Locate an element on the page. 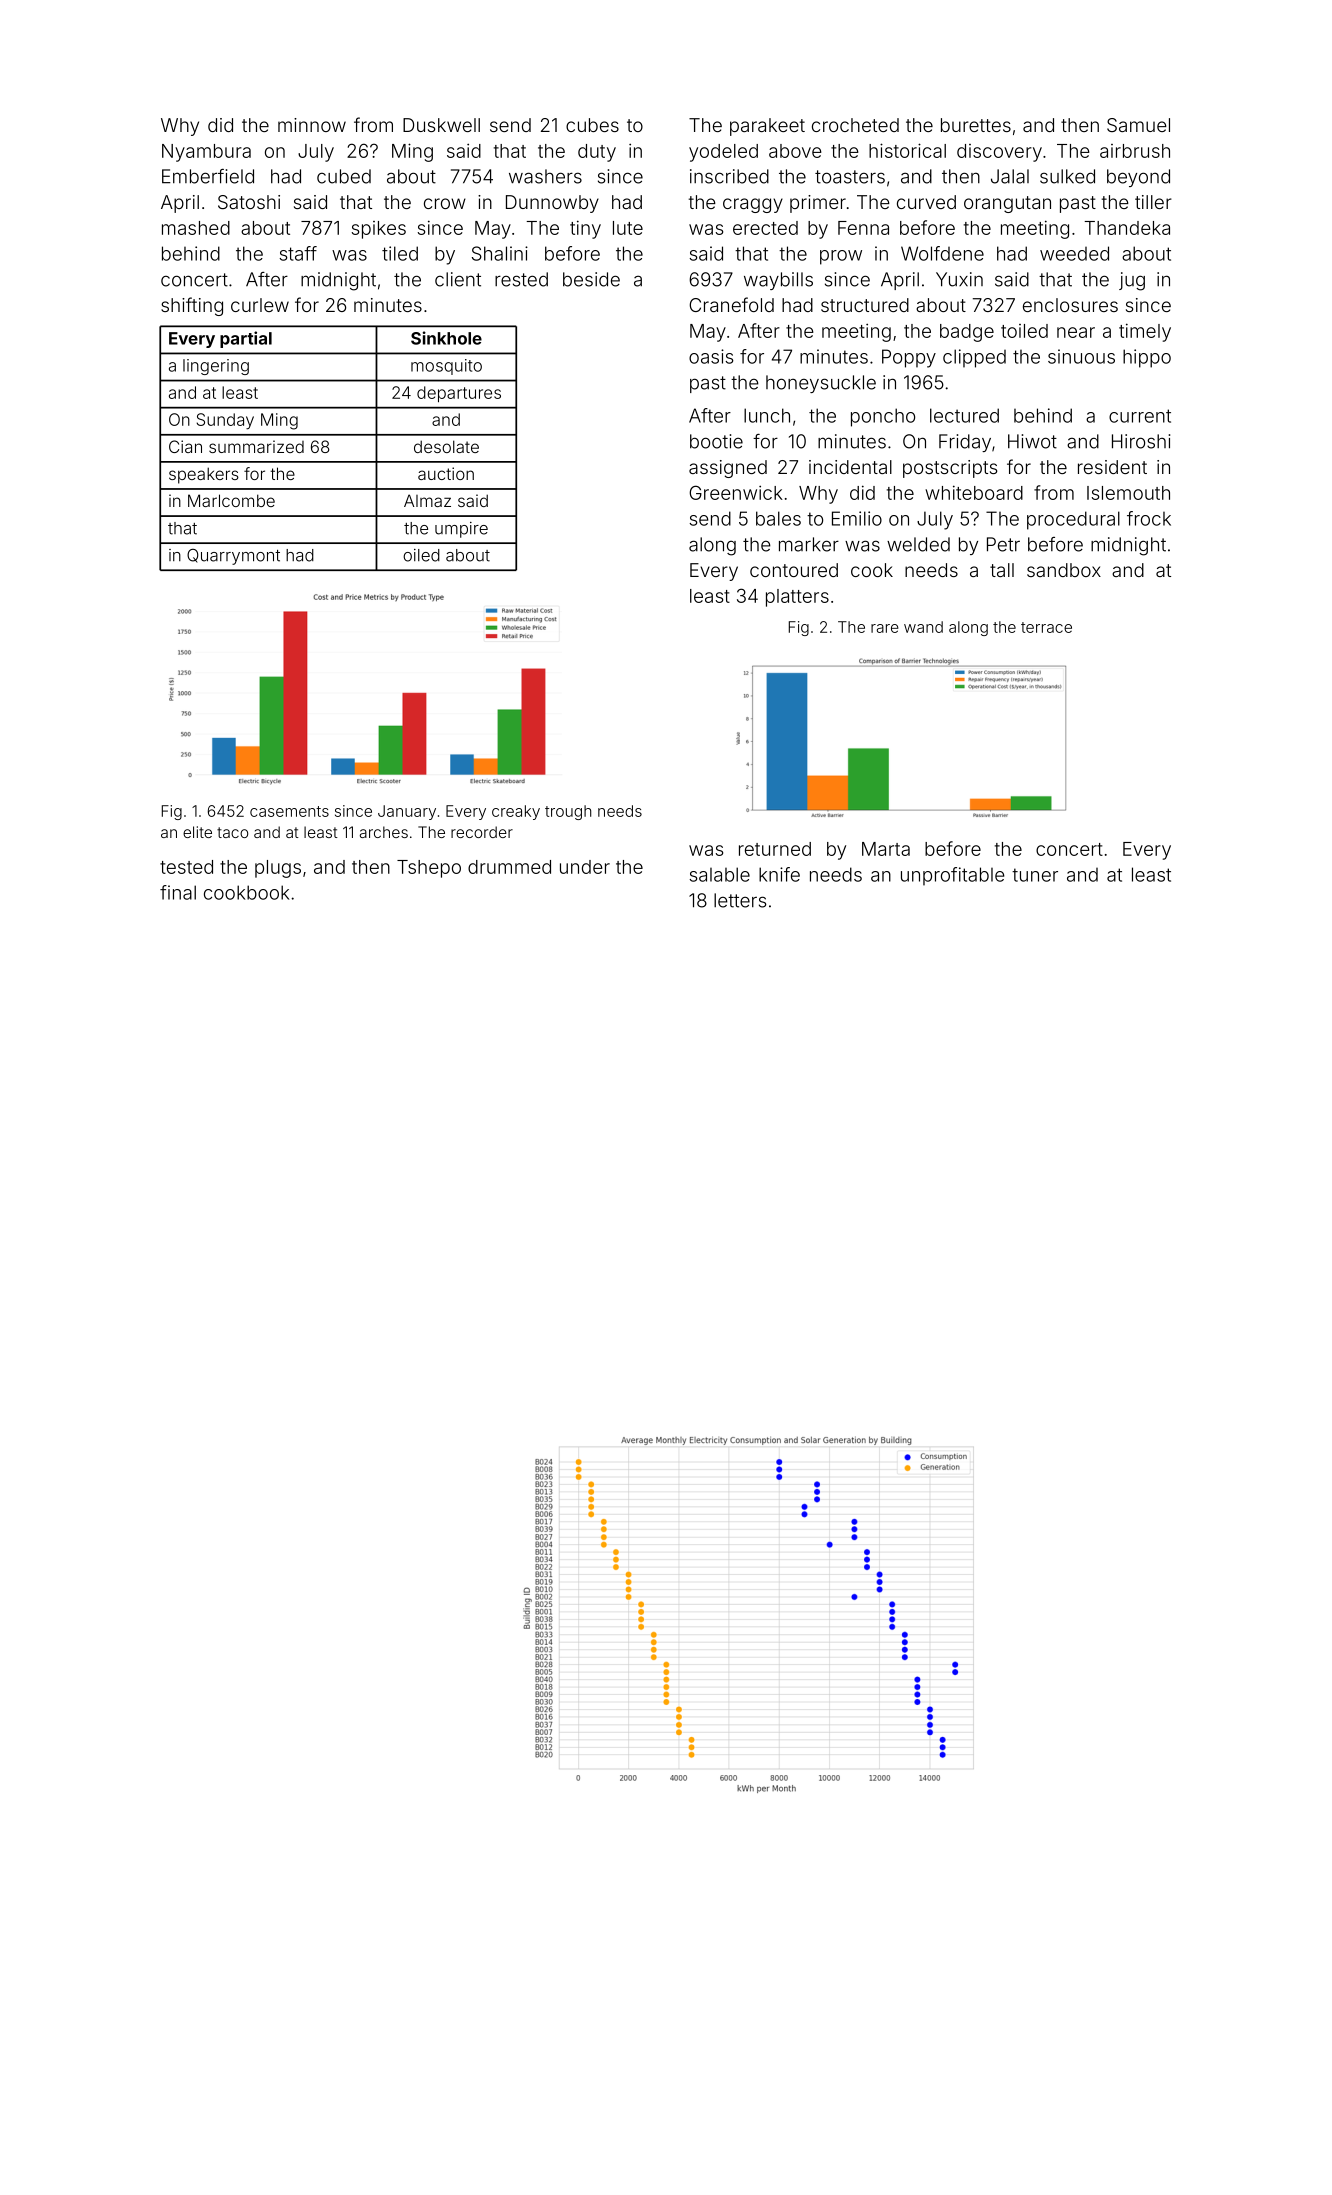  mashed is located at coordinates (196, 228).
